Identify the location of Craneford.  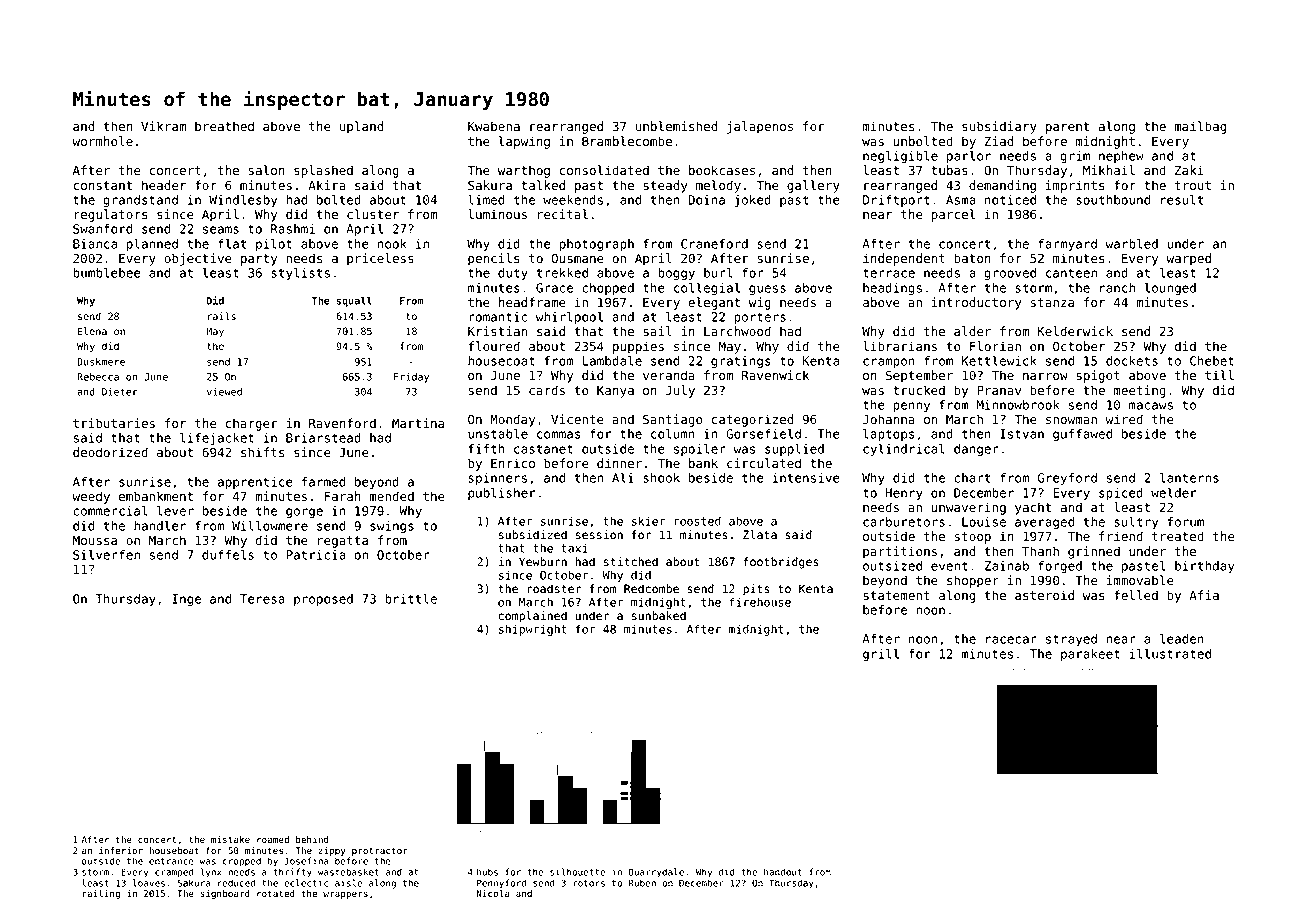
(714, 244).
